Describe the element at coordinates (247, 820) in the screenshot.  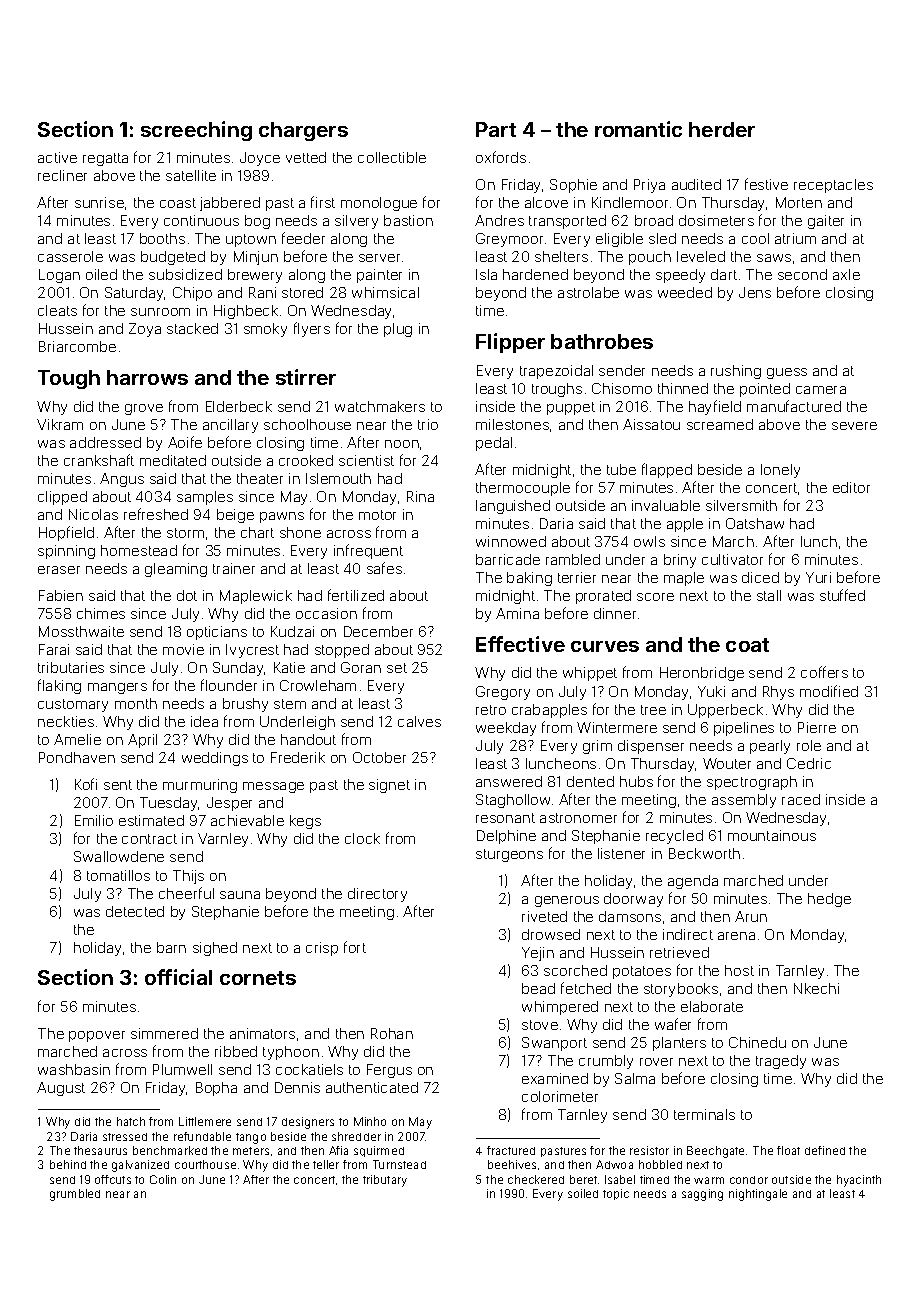
I see `achievable` at that location.
